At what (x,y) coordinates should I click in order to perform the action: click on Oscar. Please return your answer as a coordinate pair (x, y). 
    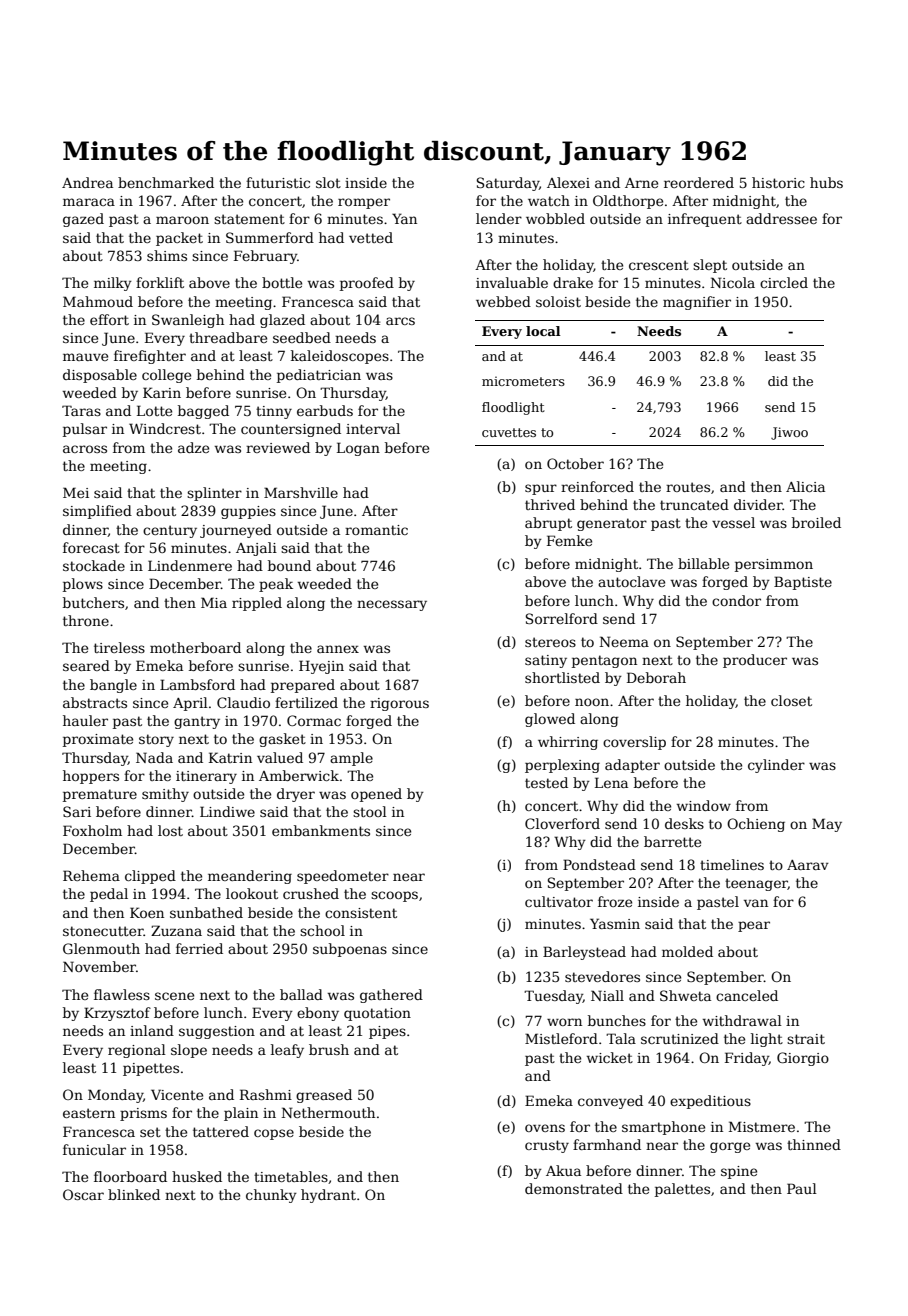
    Looking at the image, I should click on (83, 1194).
